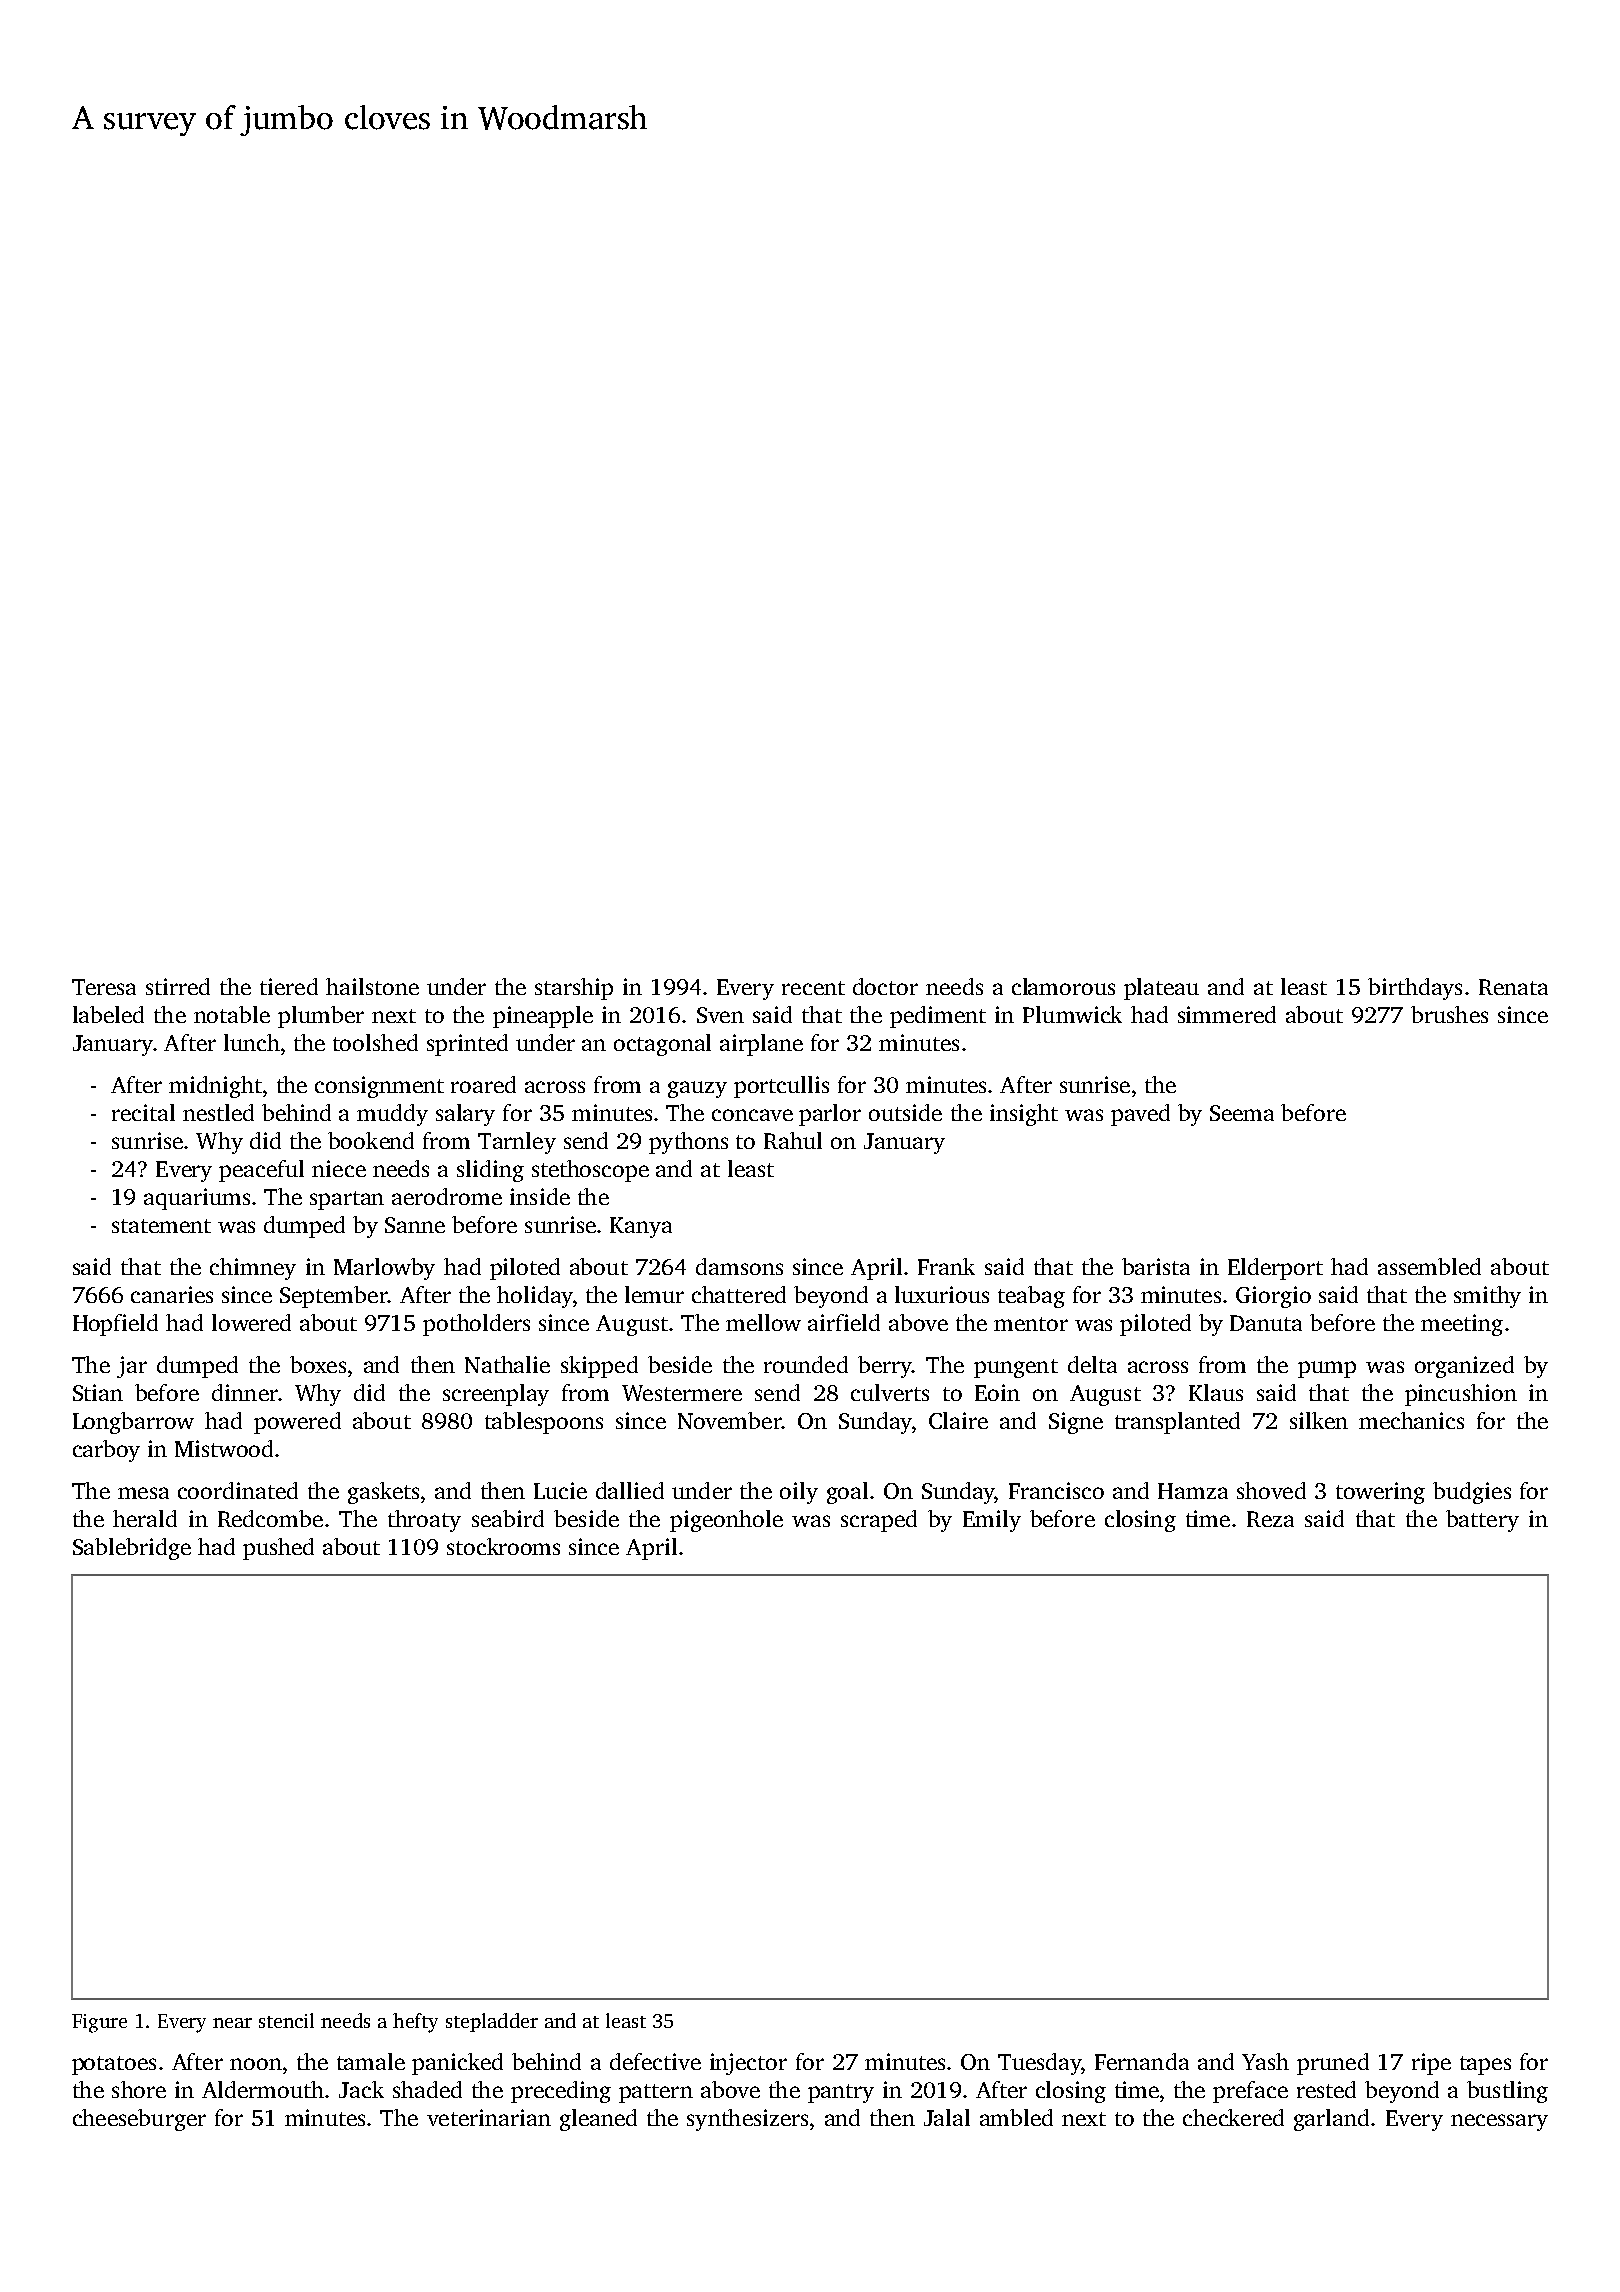 Image resolution: width=1620 pixels, height=2292 pixels. I want to click on goal, so click(847, 1493).
